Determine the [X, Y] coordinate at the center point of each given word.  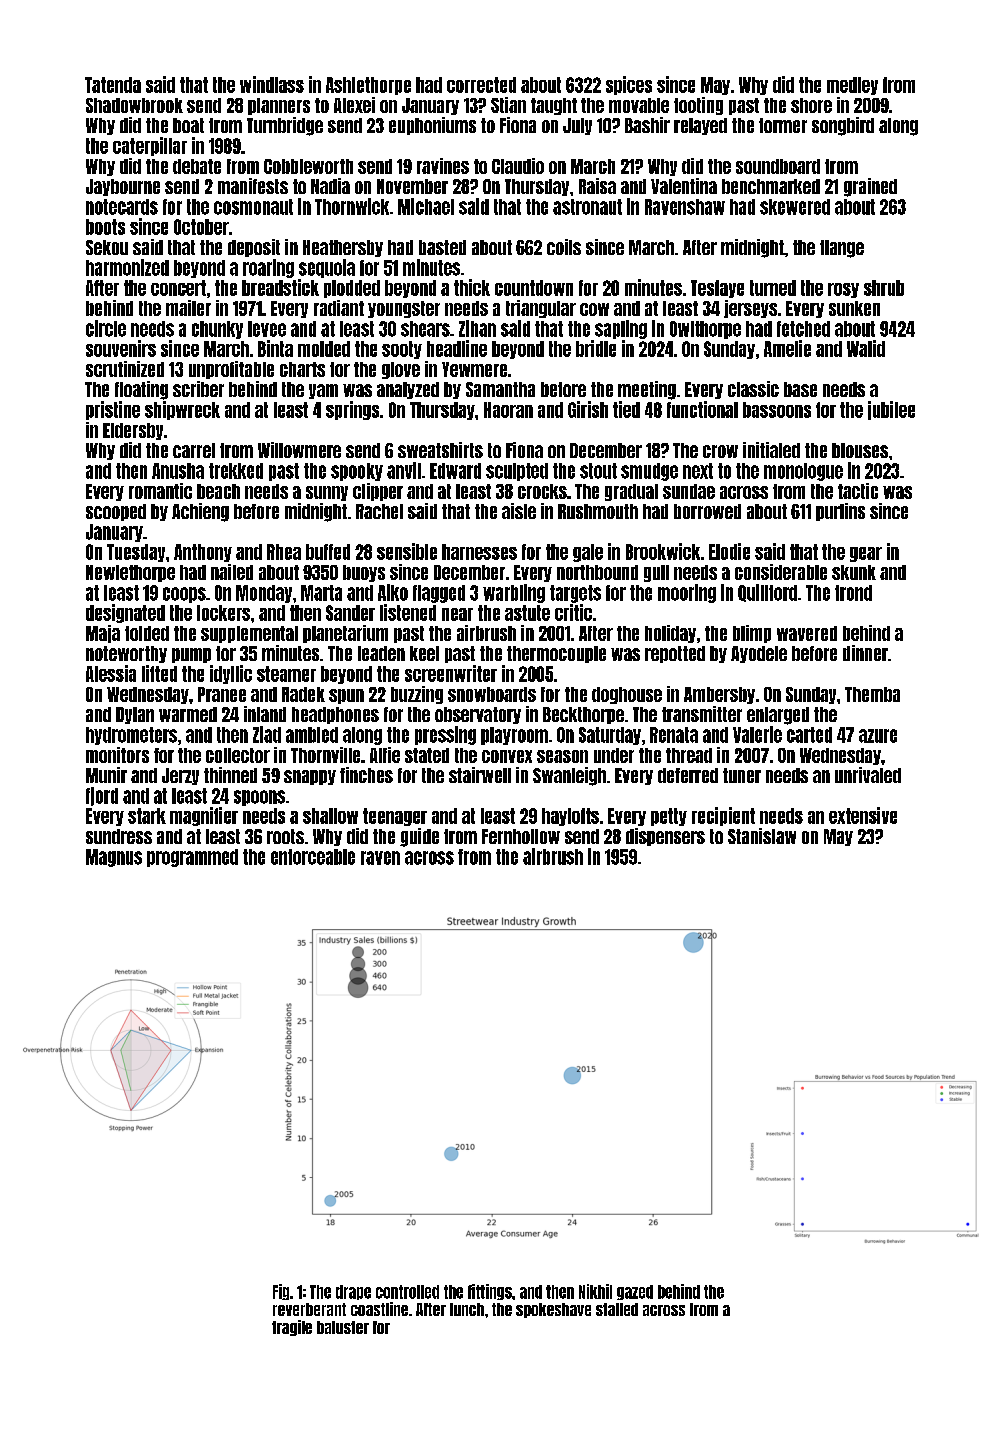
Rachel [379, 511]
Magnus [114, 858]
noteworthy [126, 654]
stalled [617, 1309]
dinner [865, 653]
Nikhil [595, 1291]
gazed [635, 1292]
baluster [343, 1327]
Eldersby [133, 431]
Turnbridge [285, 126]
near [457, 614]
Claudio [518, 166]
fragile [292, 1328]
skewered [795, 207]
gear [866, 554]
